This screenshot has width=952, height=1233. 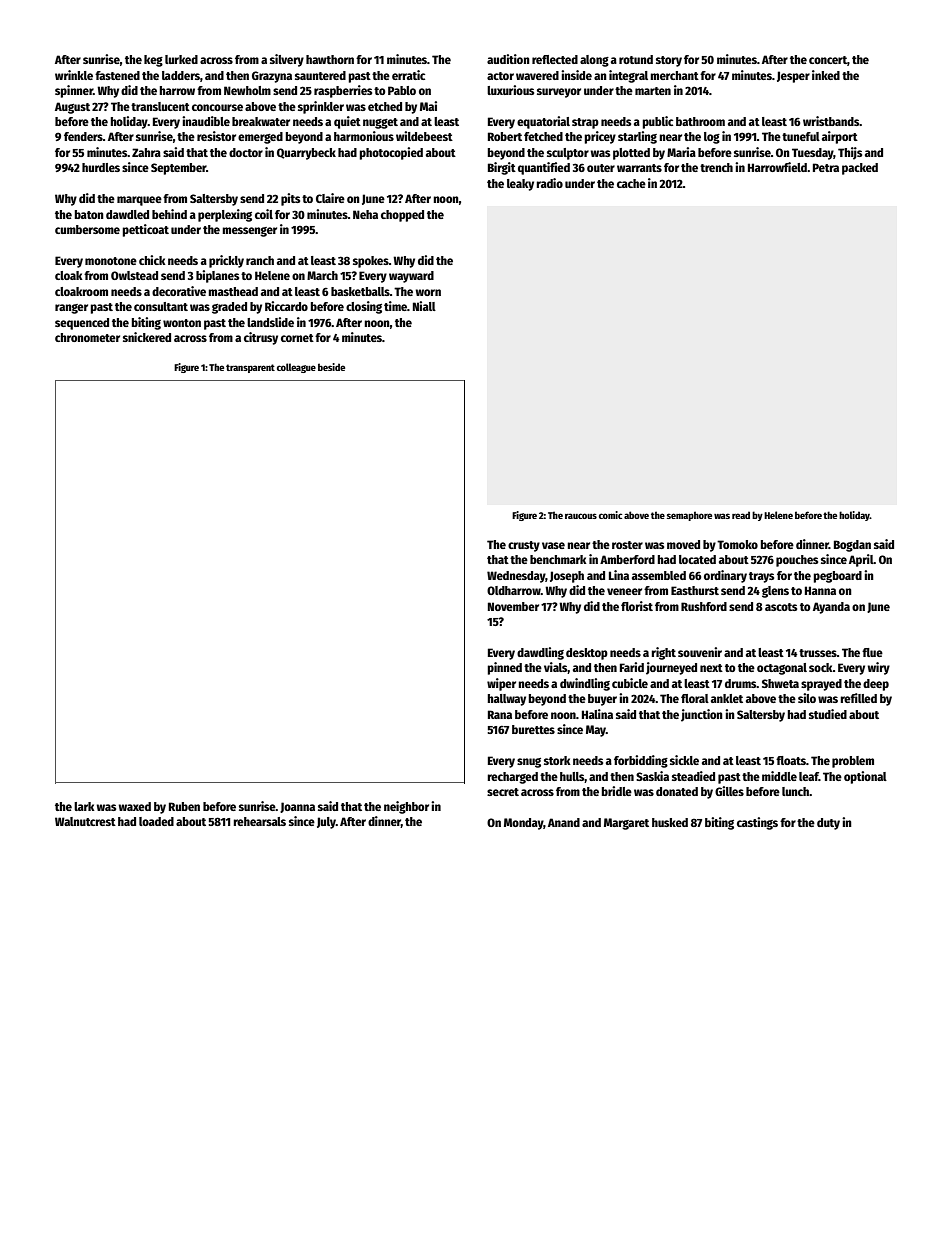 I want to click on lurked, so click(x=181, y=59).
